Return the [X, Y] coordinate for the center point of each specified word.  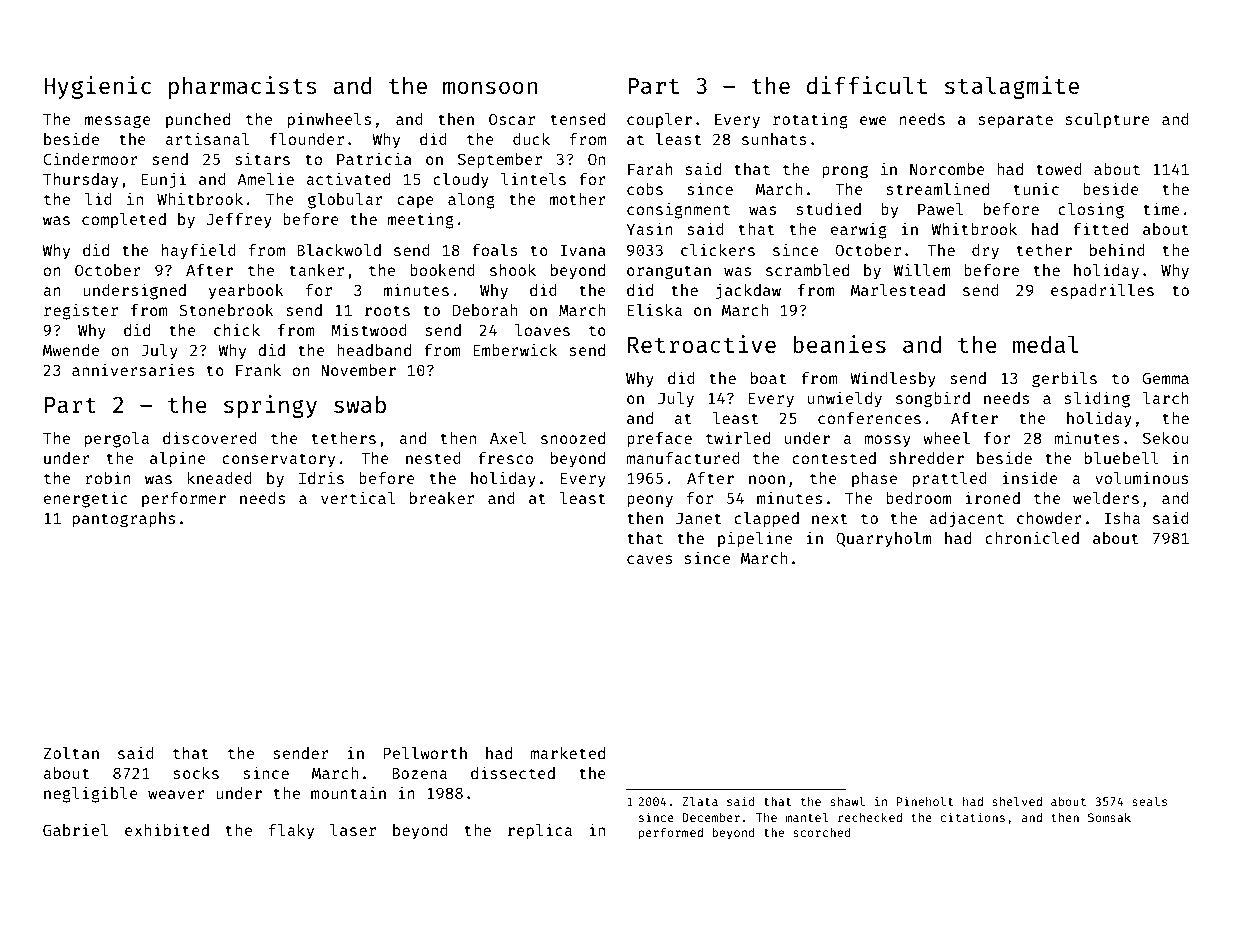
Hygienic [97, 87]
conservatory [278, 460]
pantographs [124, 520]
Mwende [71, 350]
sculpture [1108, 121]
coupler [659, 121]
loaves [542, 330]
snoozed [573, 438]
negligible [91, 794]
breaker [442, 498]
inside [1030, 477]
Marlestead [898, 290]
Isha [1122, 518]
